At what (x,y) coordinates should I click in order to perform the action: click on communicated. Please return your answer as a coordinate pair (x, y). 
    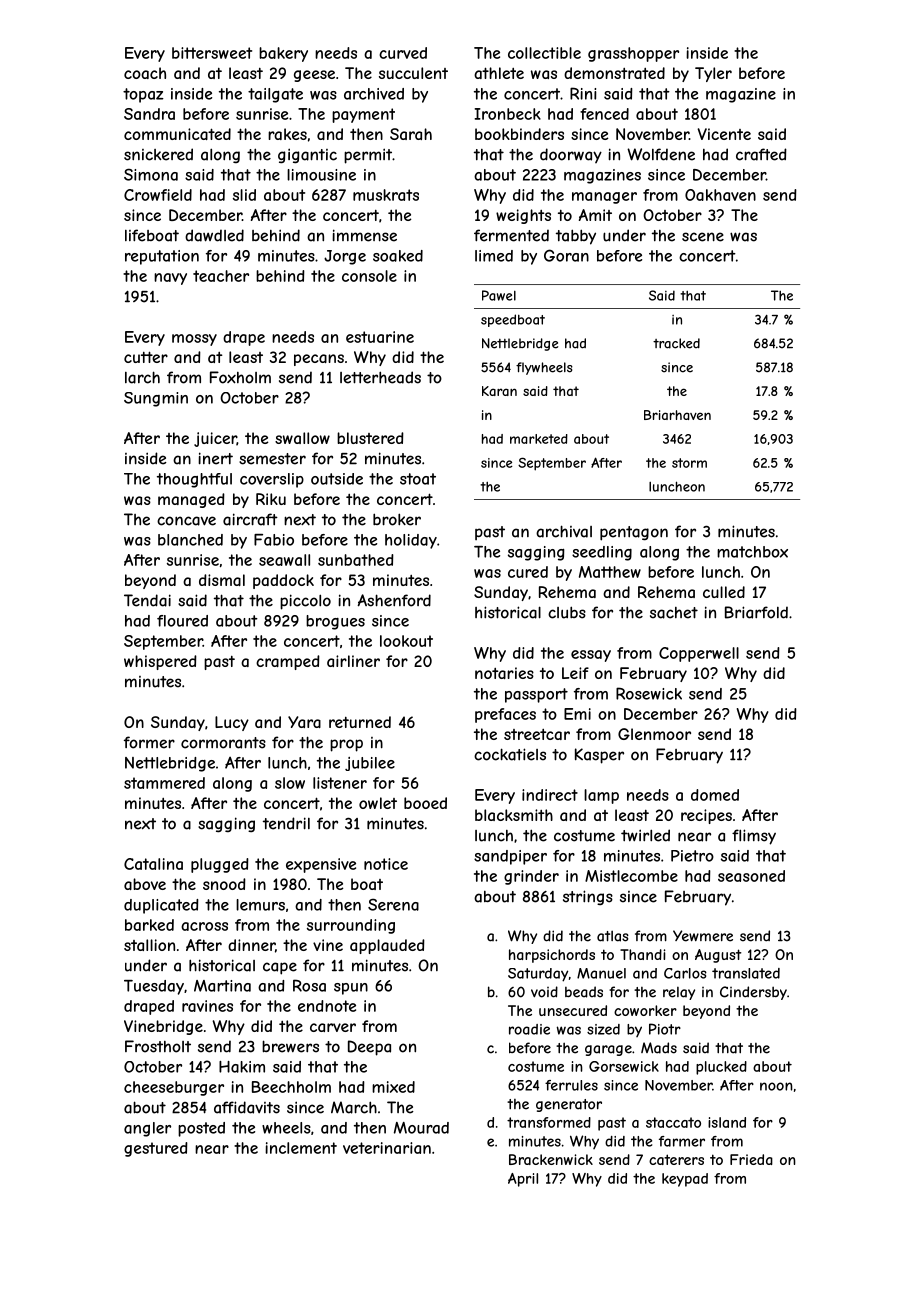
    Looking at the image, I should click on (177, 134).
